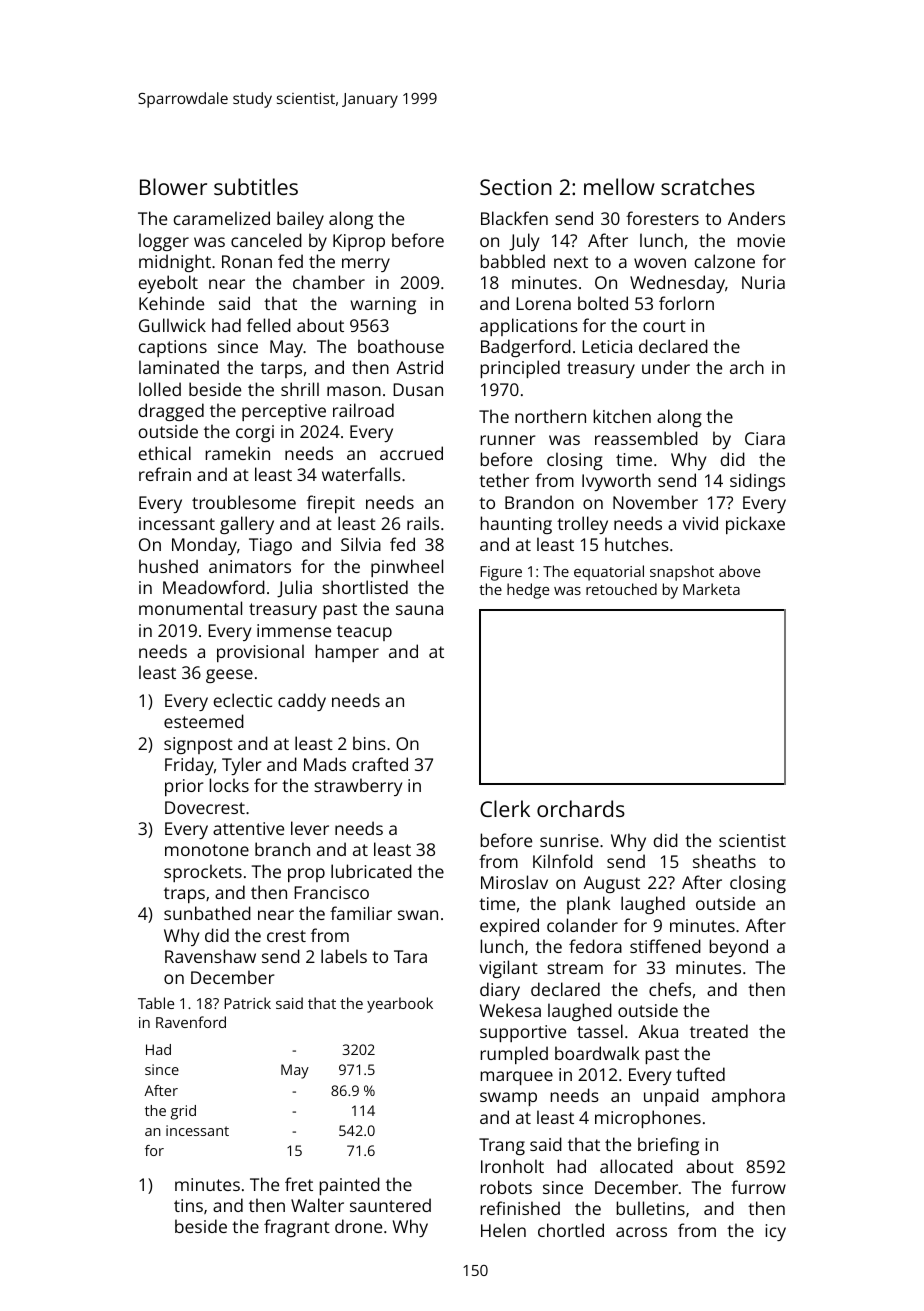 The image size is (924, 1311). I want to click on troublesome, so click(244, 502).
